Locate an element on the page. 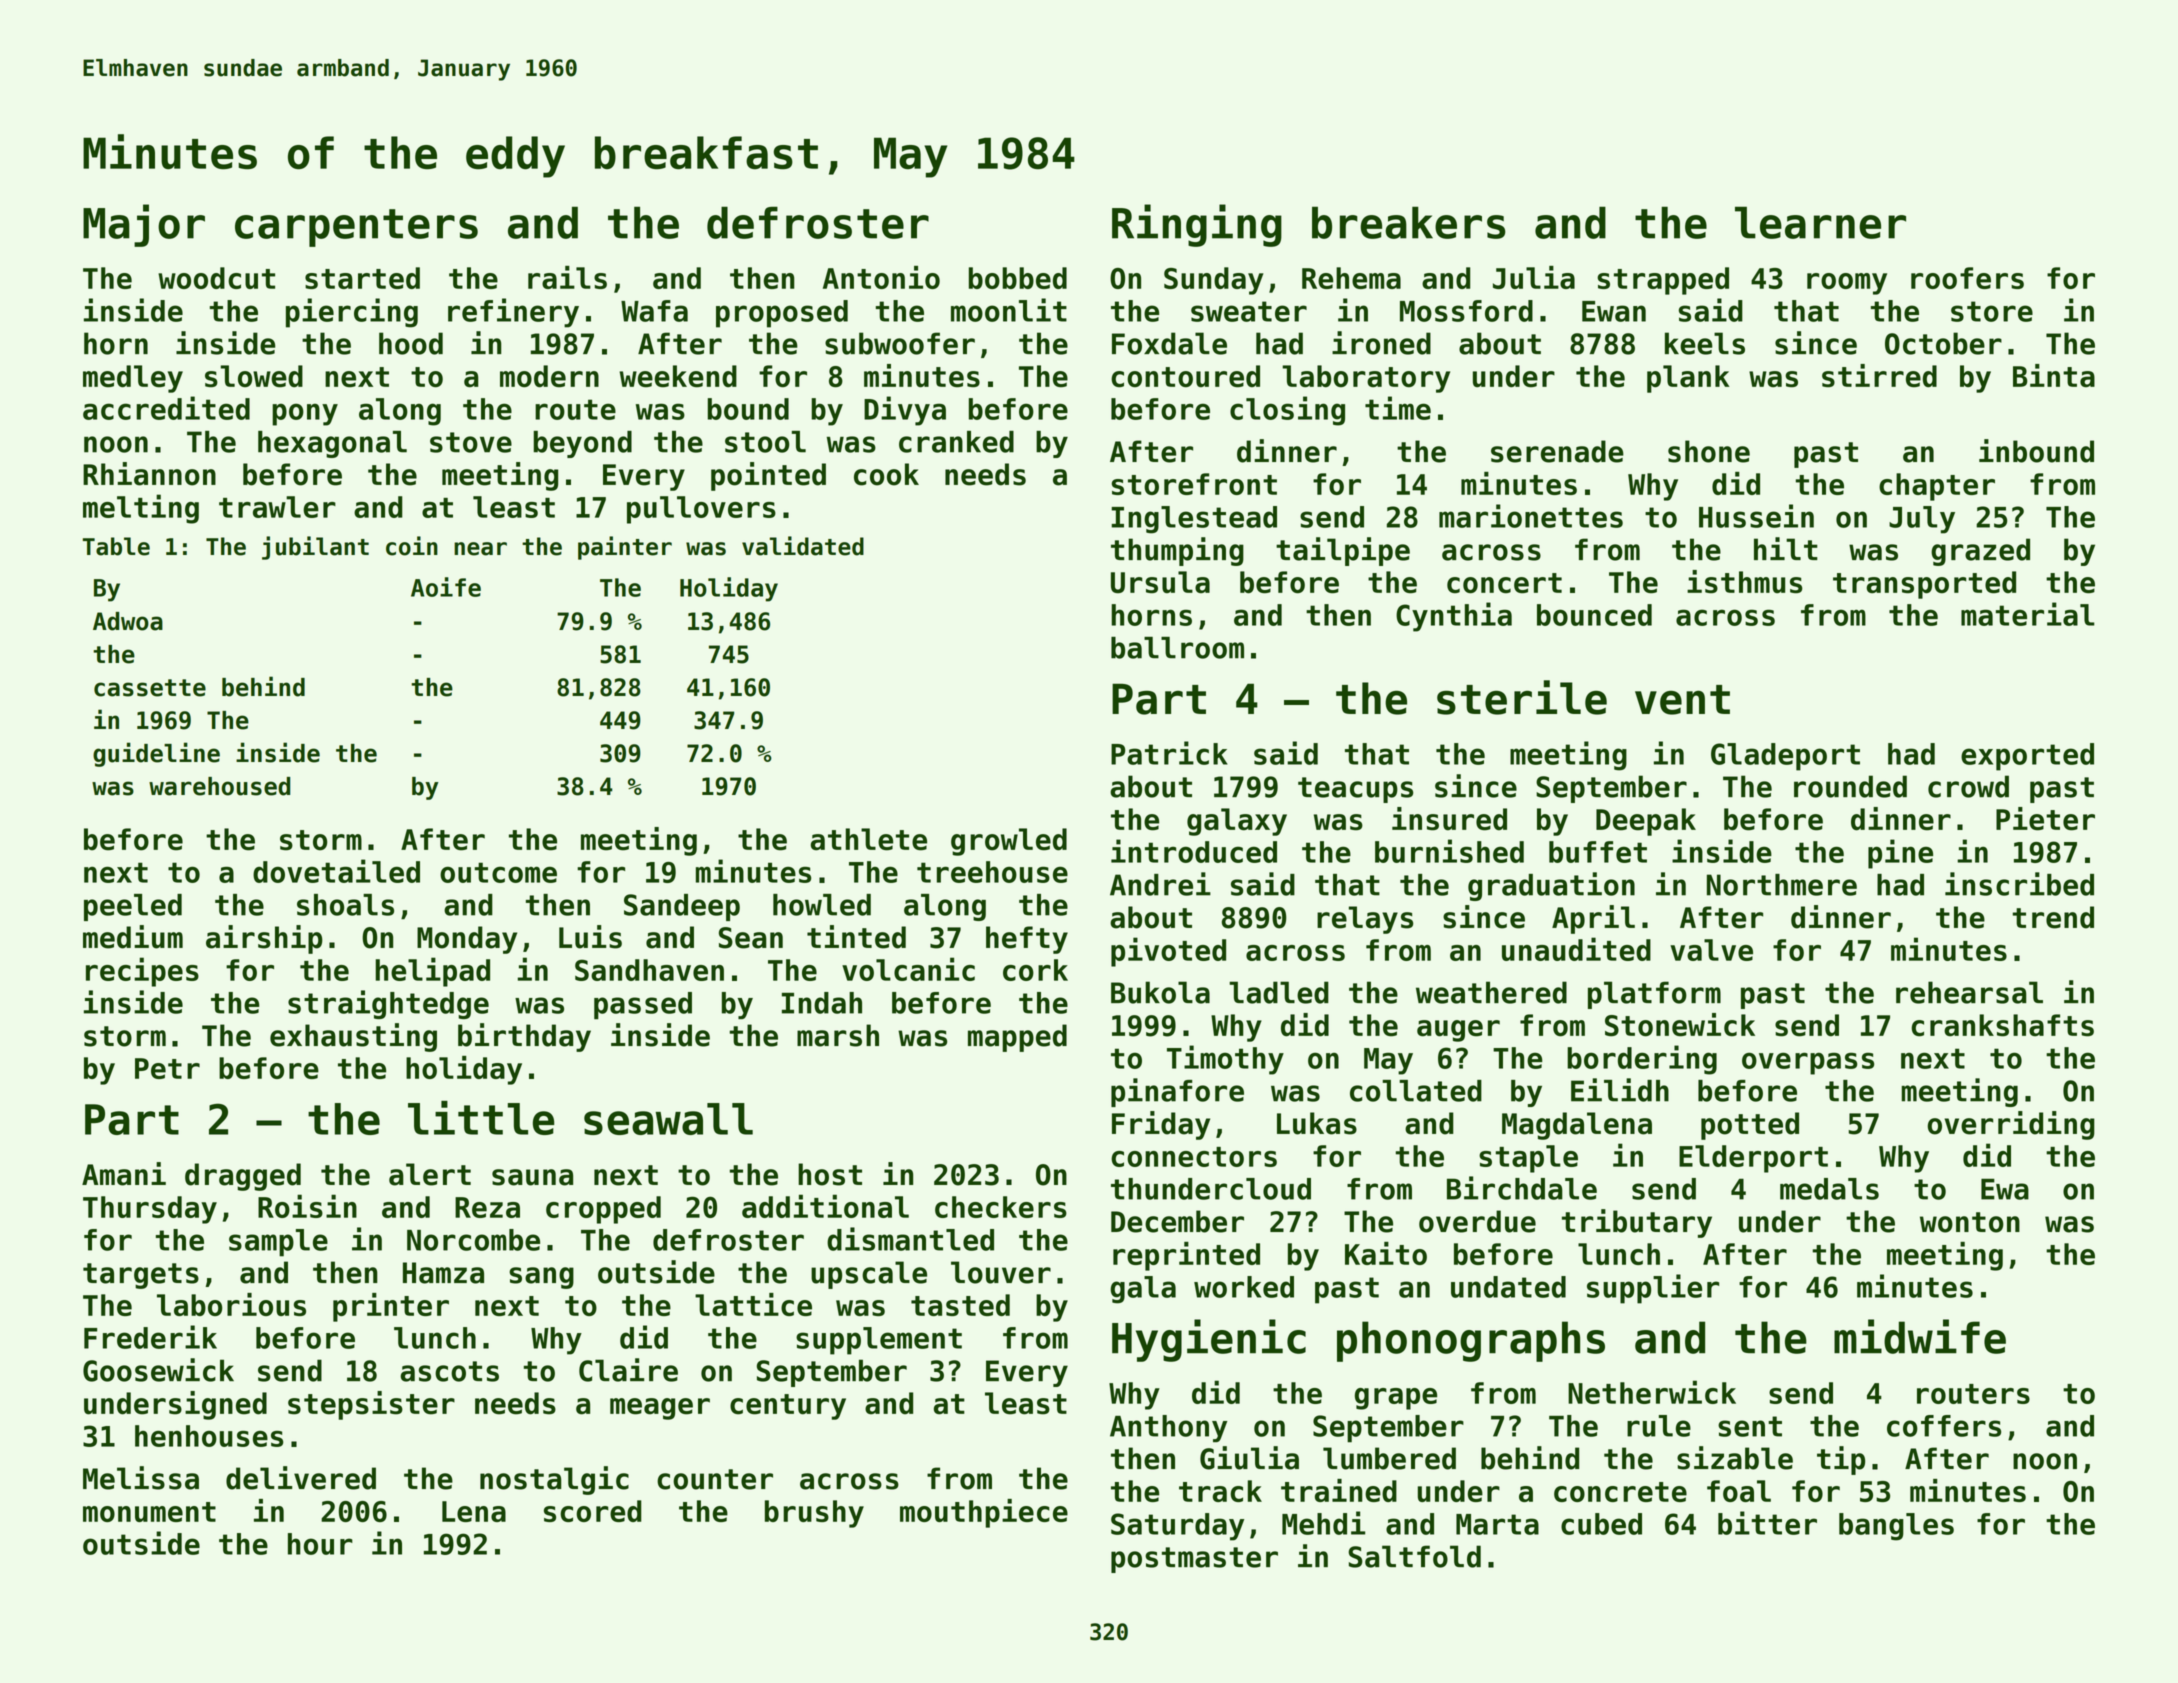 The image size is (2178, 1683). passed is located at coordinates (643, 1006).
